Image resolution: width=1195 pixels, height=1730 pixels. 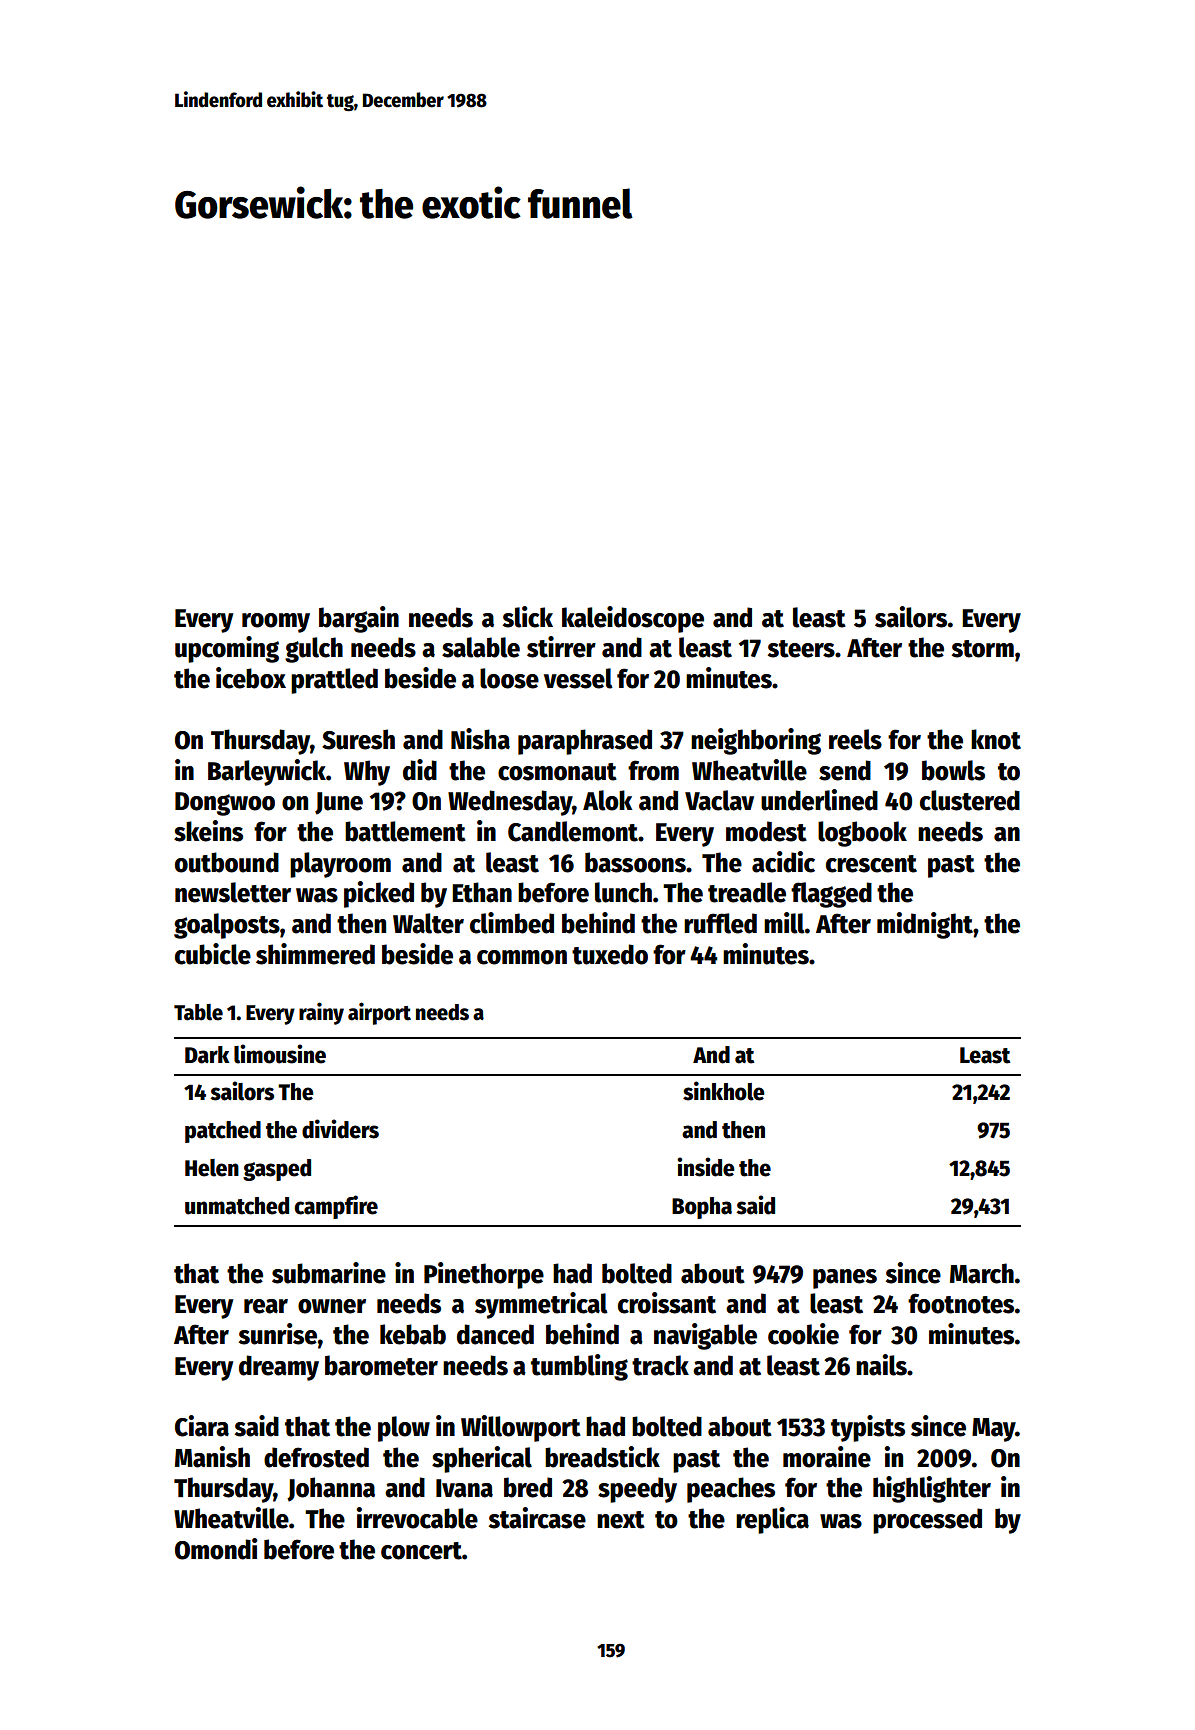 What do you see at coordinates (784, 923) in the document?
I see `mill` at bounding box center [784, 923].
